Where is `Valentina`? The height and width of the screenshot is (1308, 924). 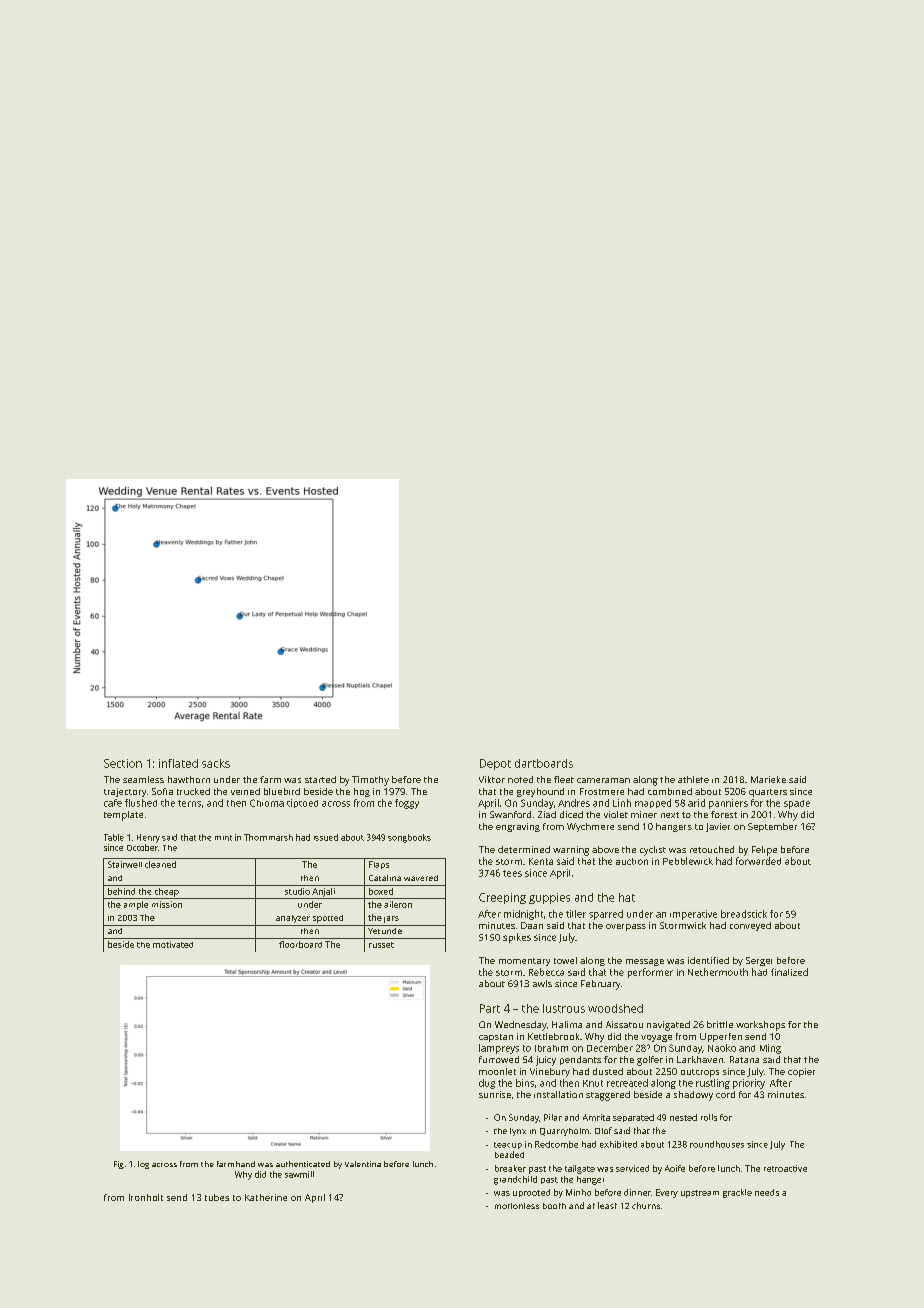
Valentina is located at coordinates (363, 1164).
